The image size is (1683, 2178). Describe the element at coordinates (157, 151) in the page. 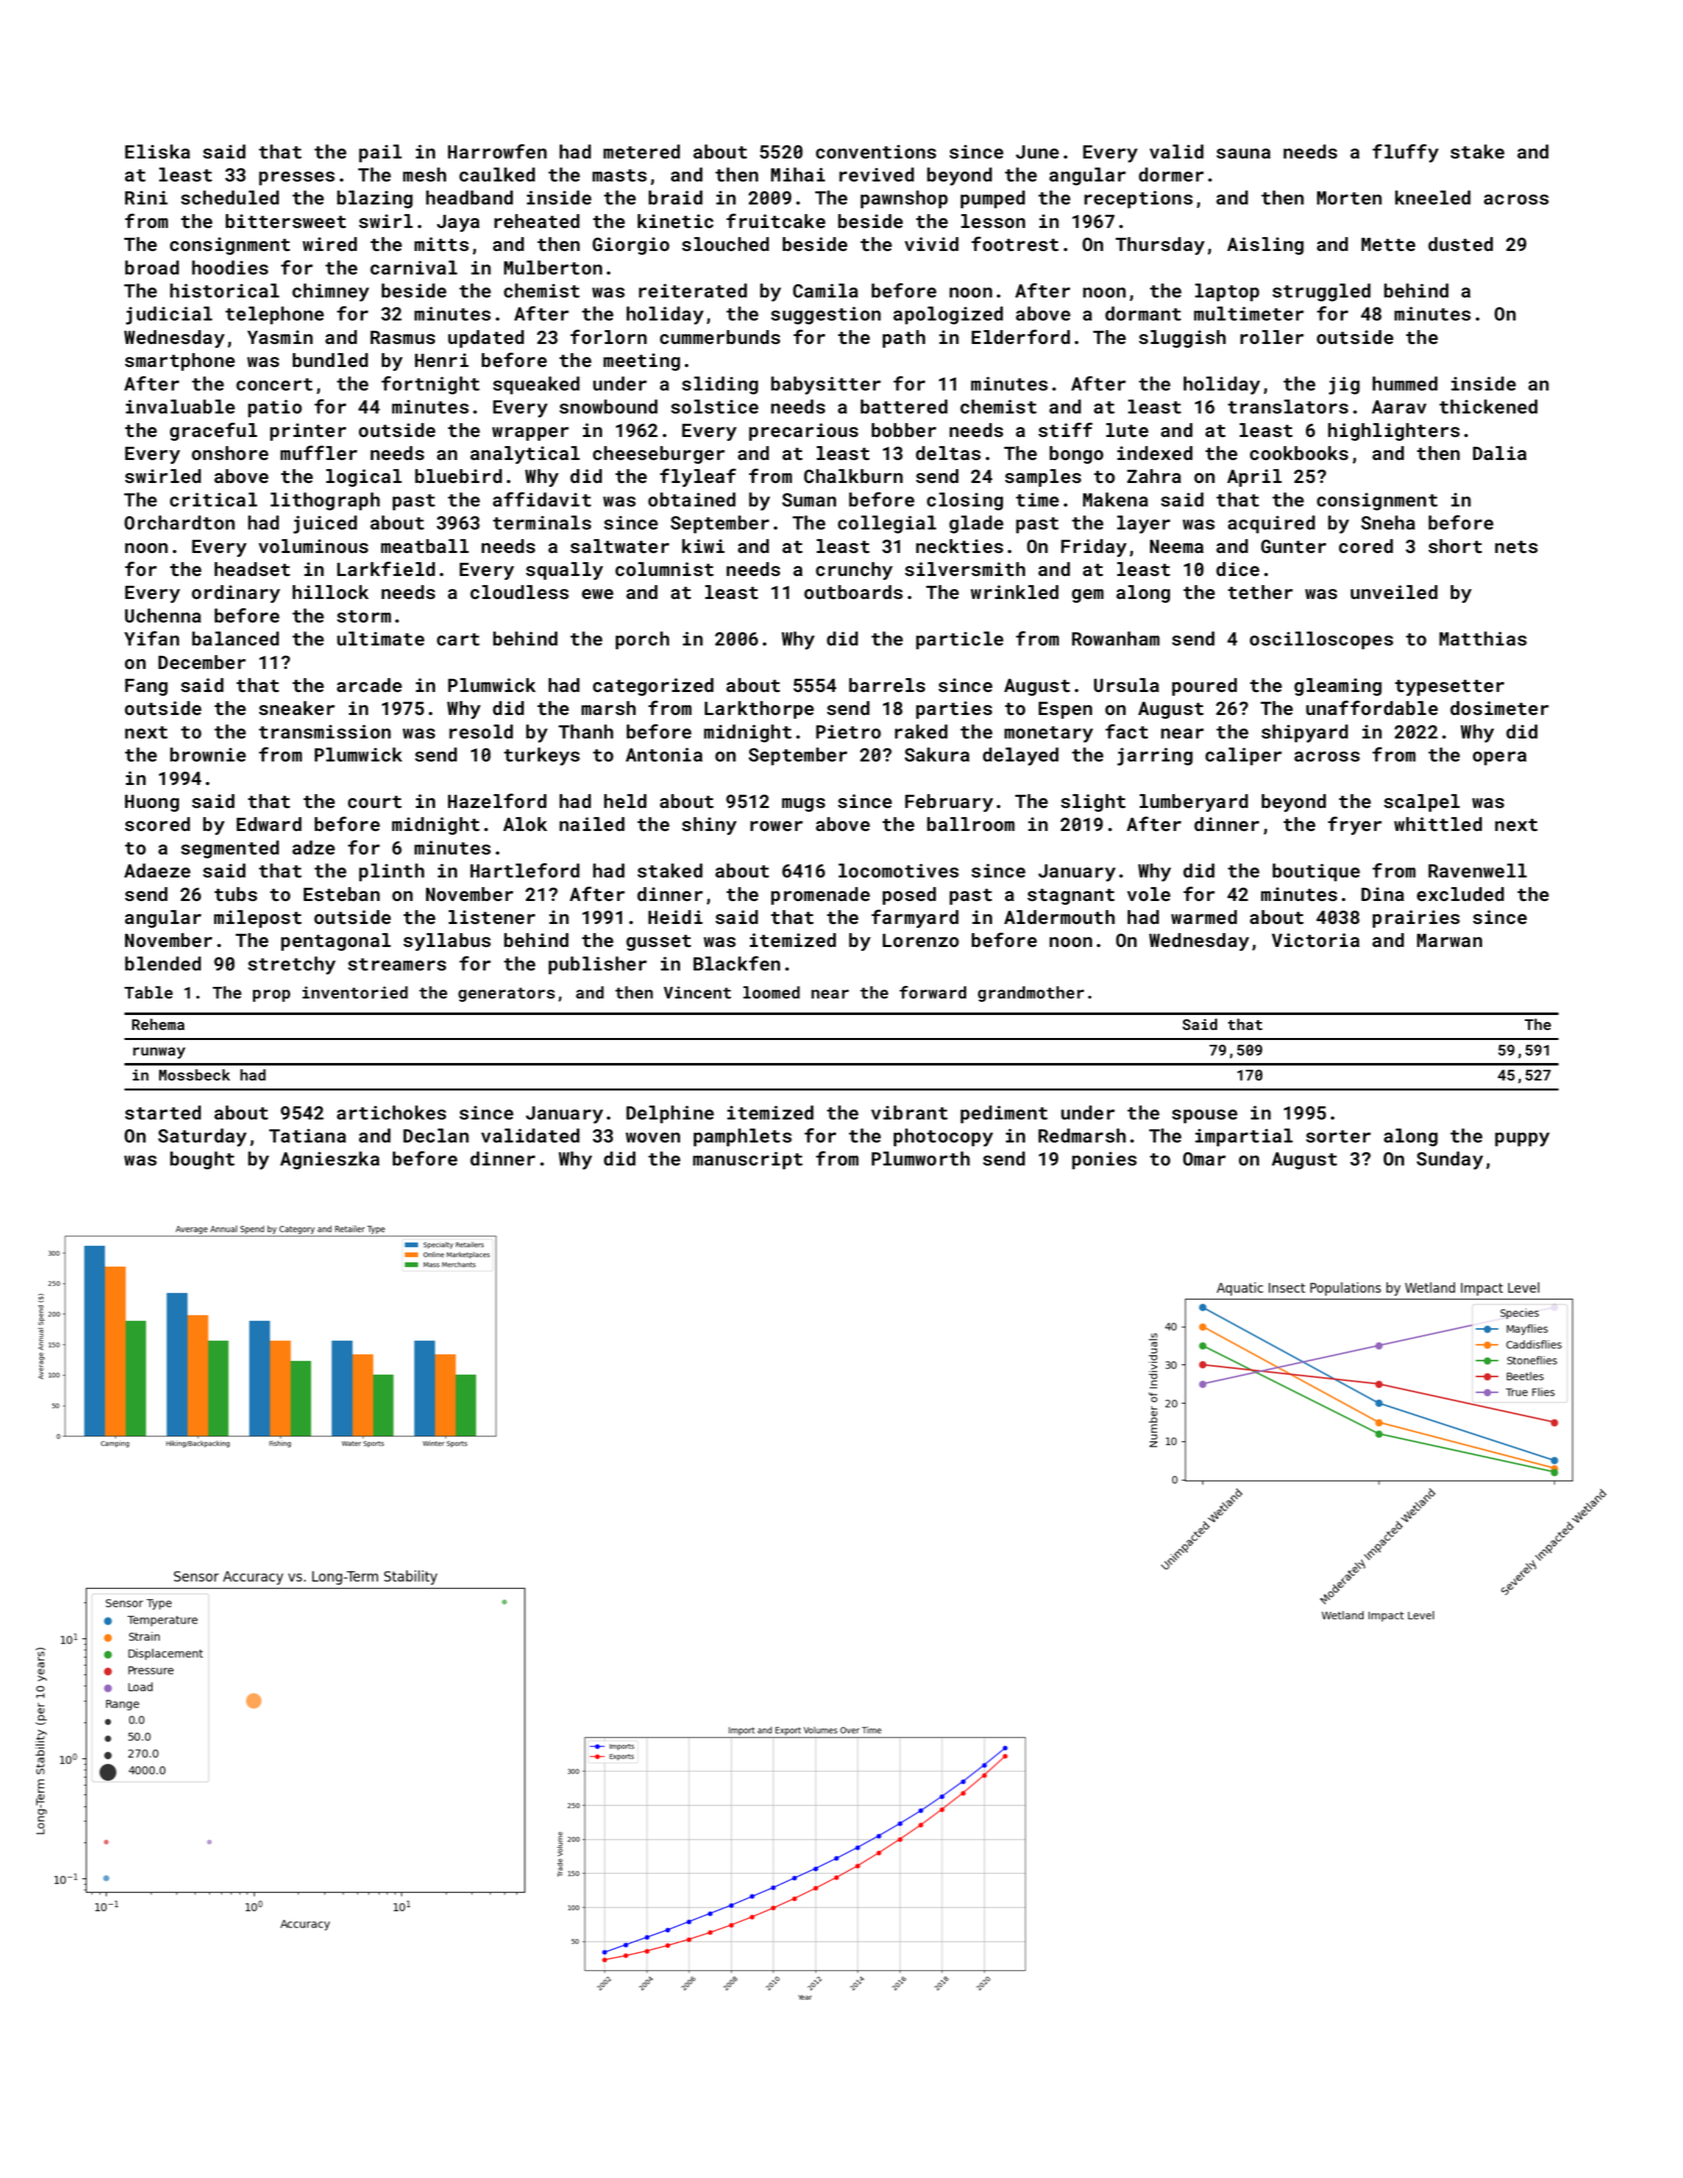

I see `Eliska` at that location.
